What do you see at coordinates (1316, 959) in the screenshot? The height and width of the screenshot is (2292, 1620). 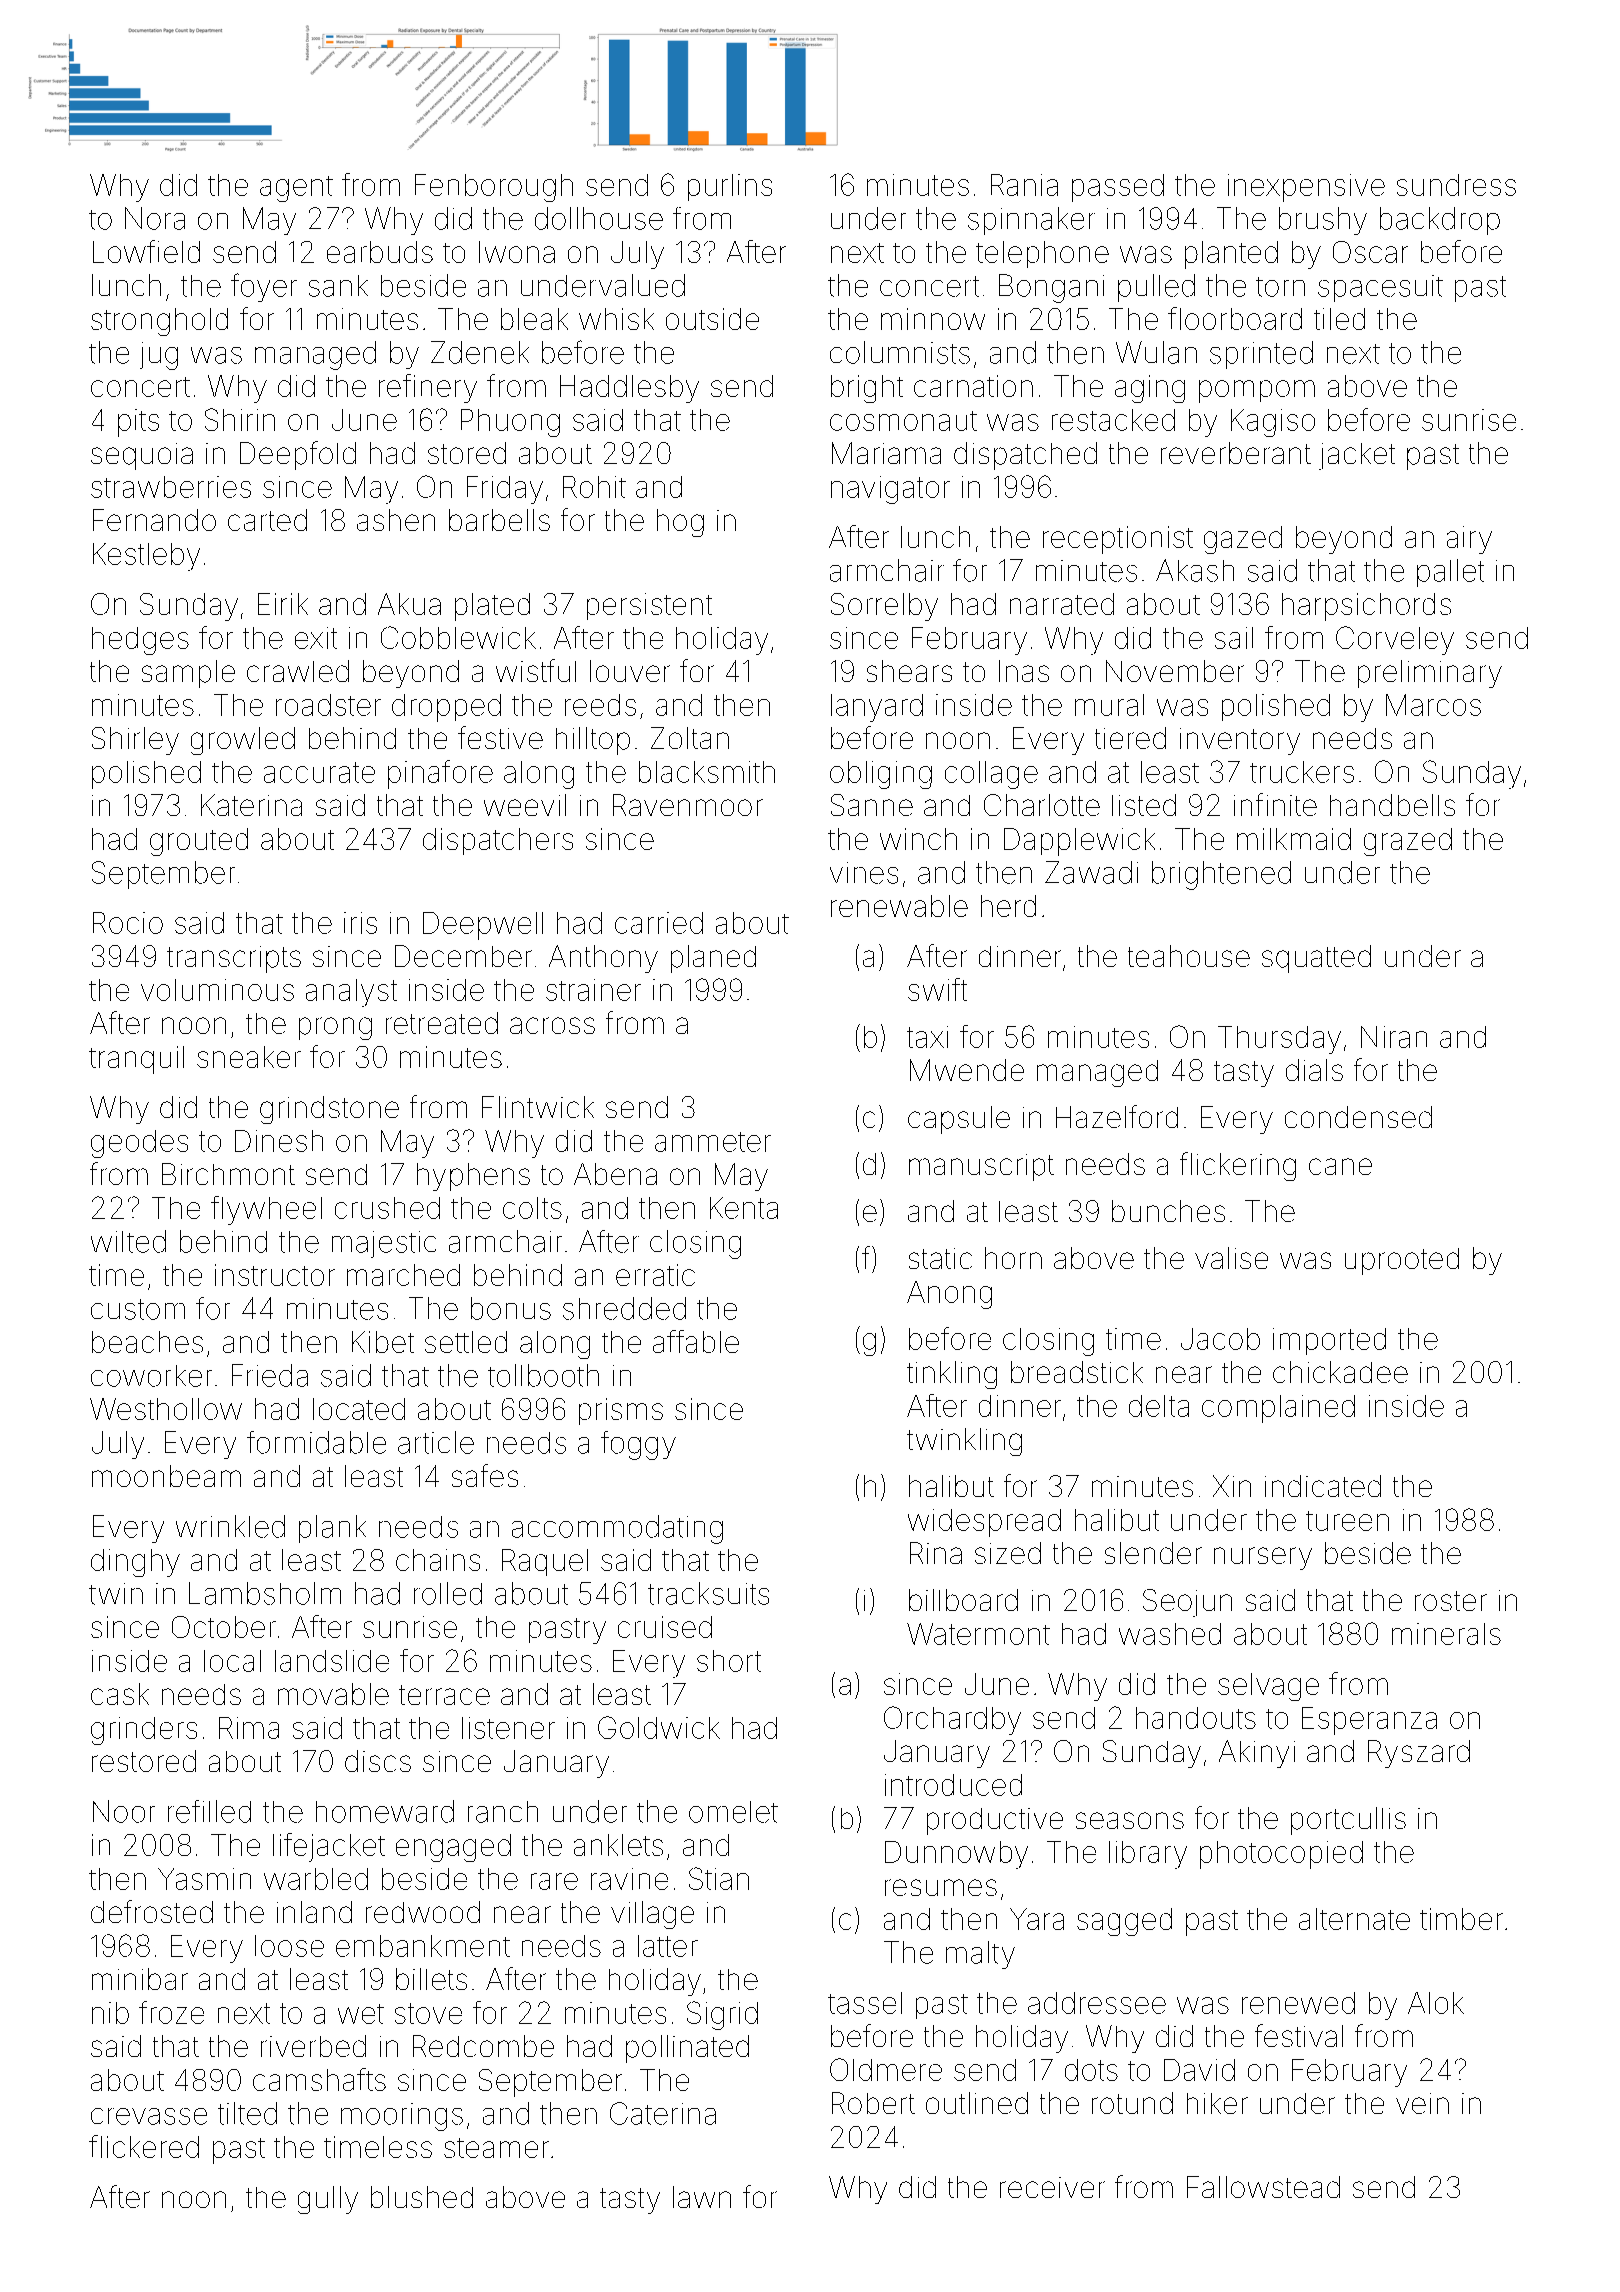 I see `squatted` at bounding box center [1316, 959].
